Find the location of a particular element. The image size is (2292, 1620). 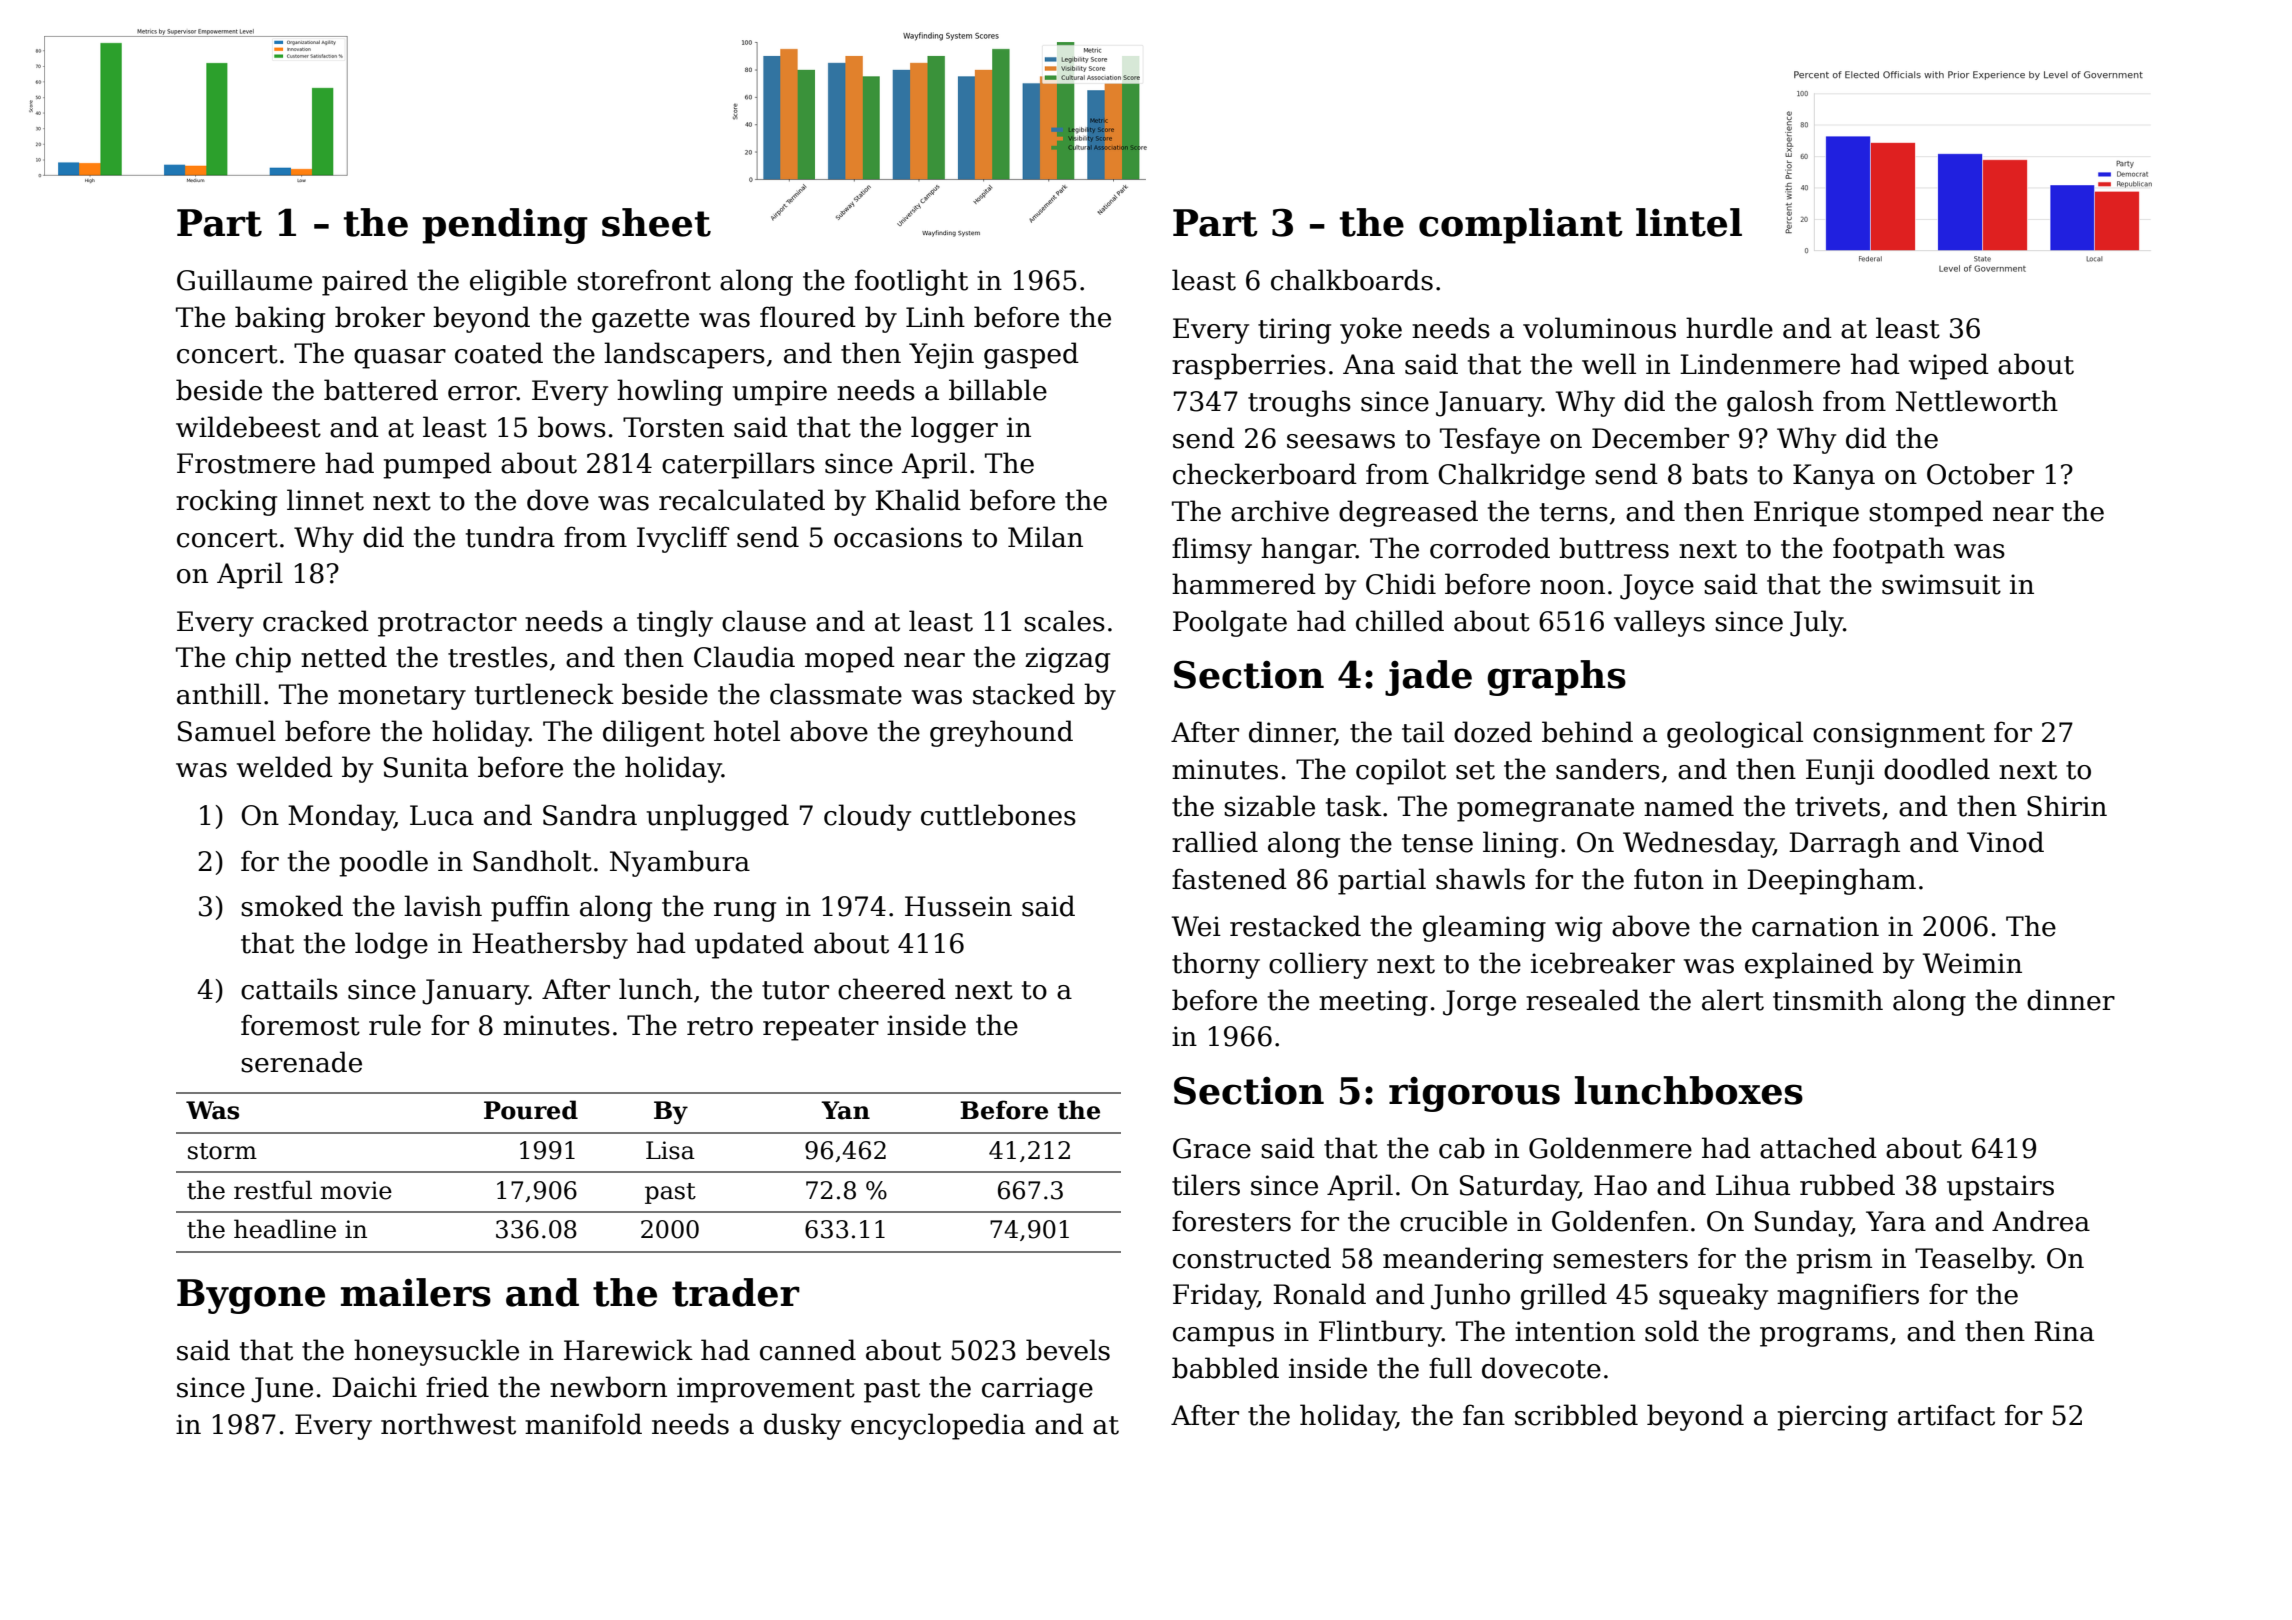

Vinod is located at coordinates (2005, 842).
